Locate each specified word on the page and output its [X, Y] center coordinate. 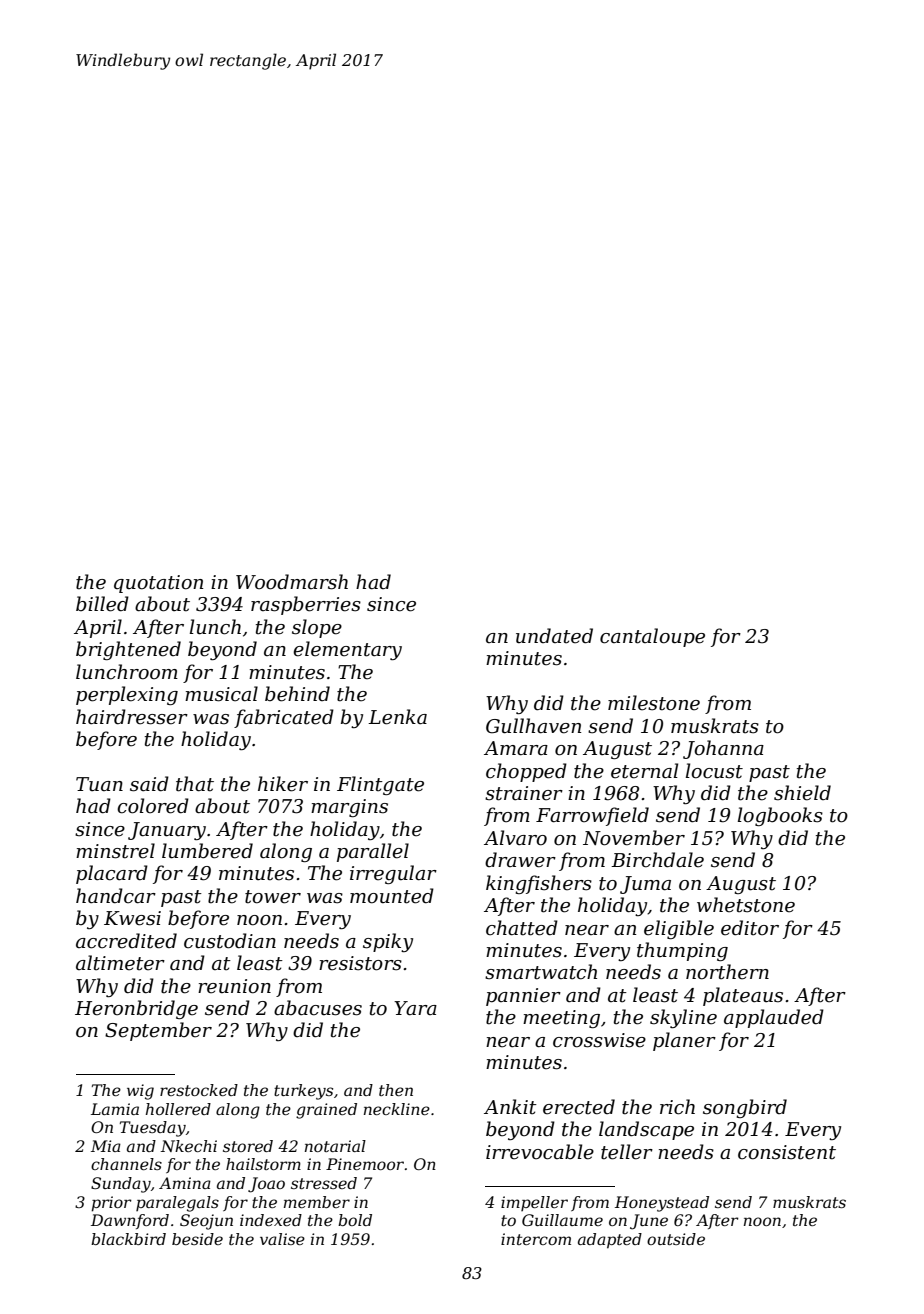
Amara [516, 748]
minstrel [115, 851]
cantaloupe [652, 637]
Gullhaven [533, 726]
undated [554, 636]
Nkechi [188, 1146]
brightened [128, 650]
